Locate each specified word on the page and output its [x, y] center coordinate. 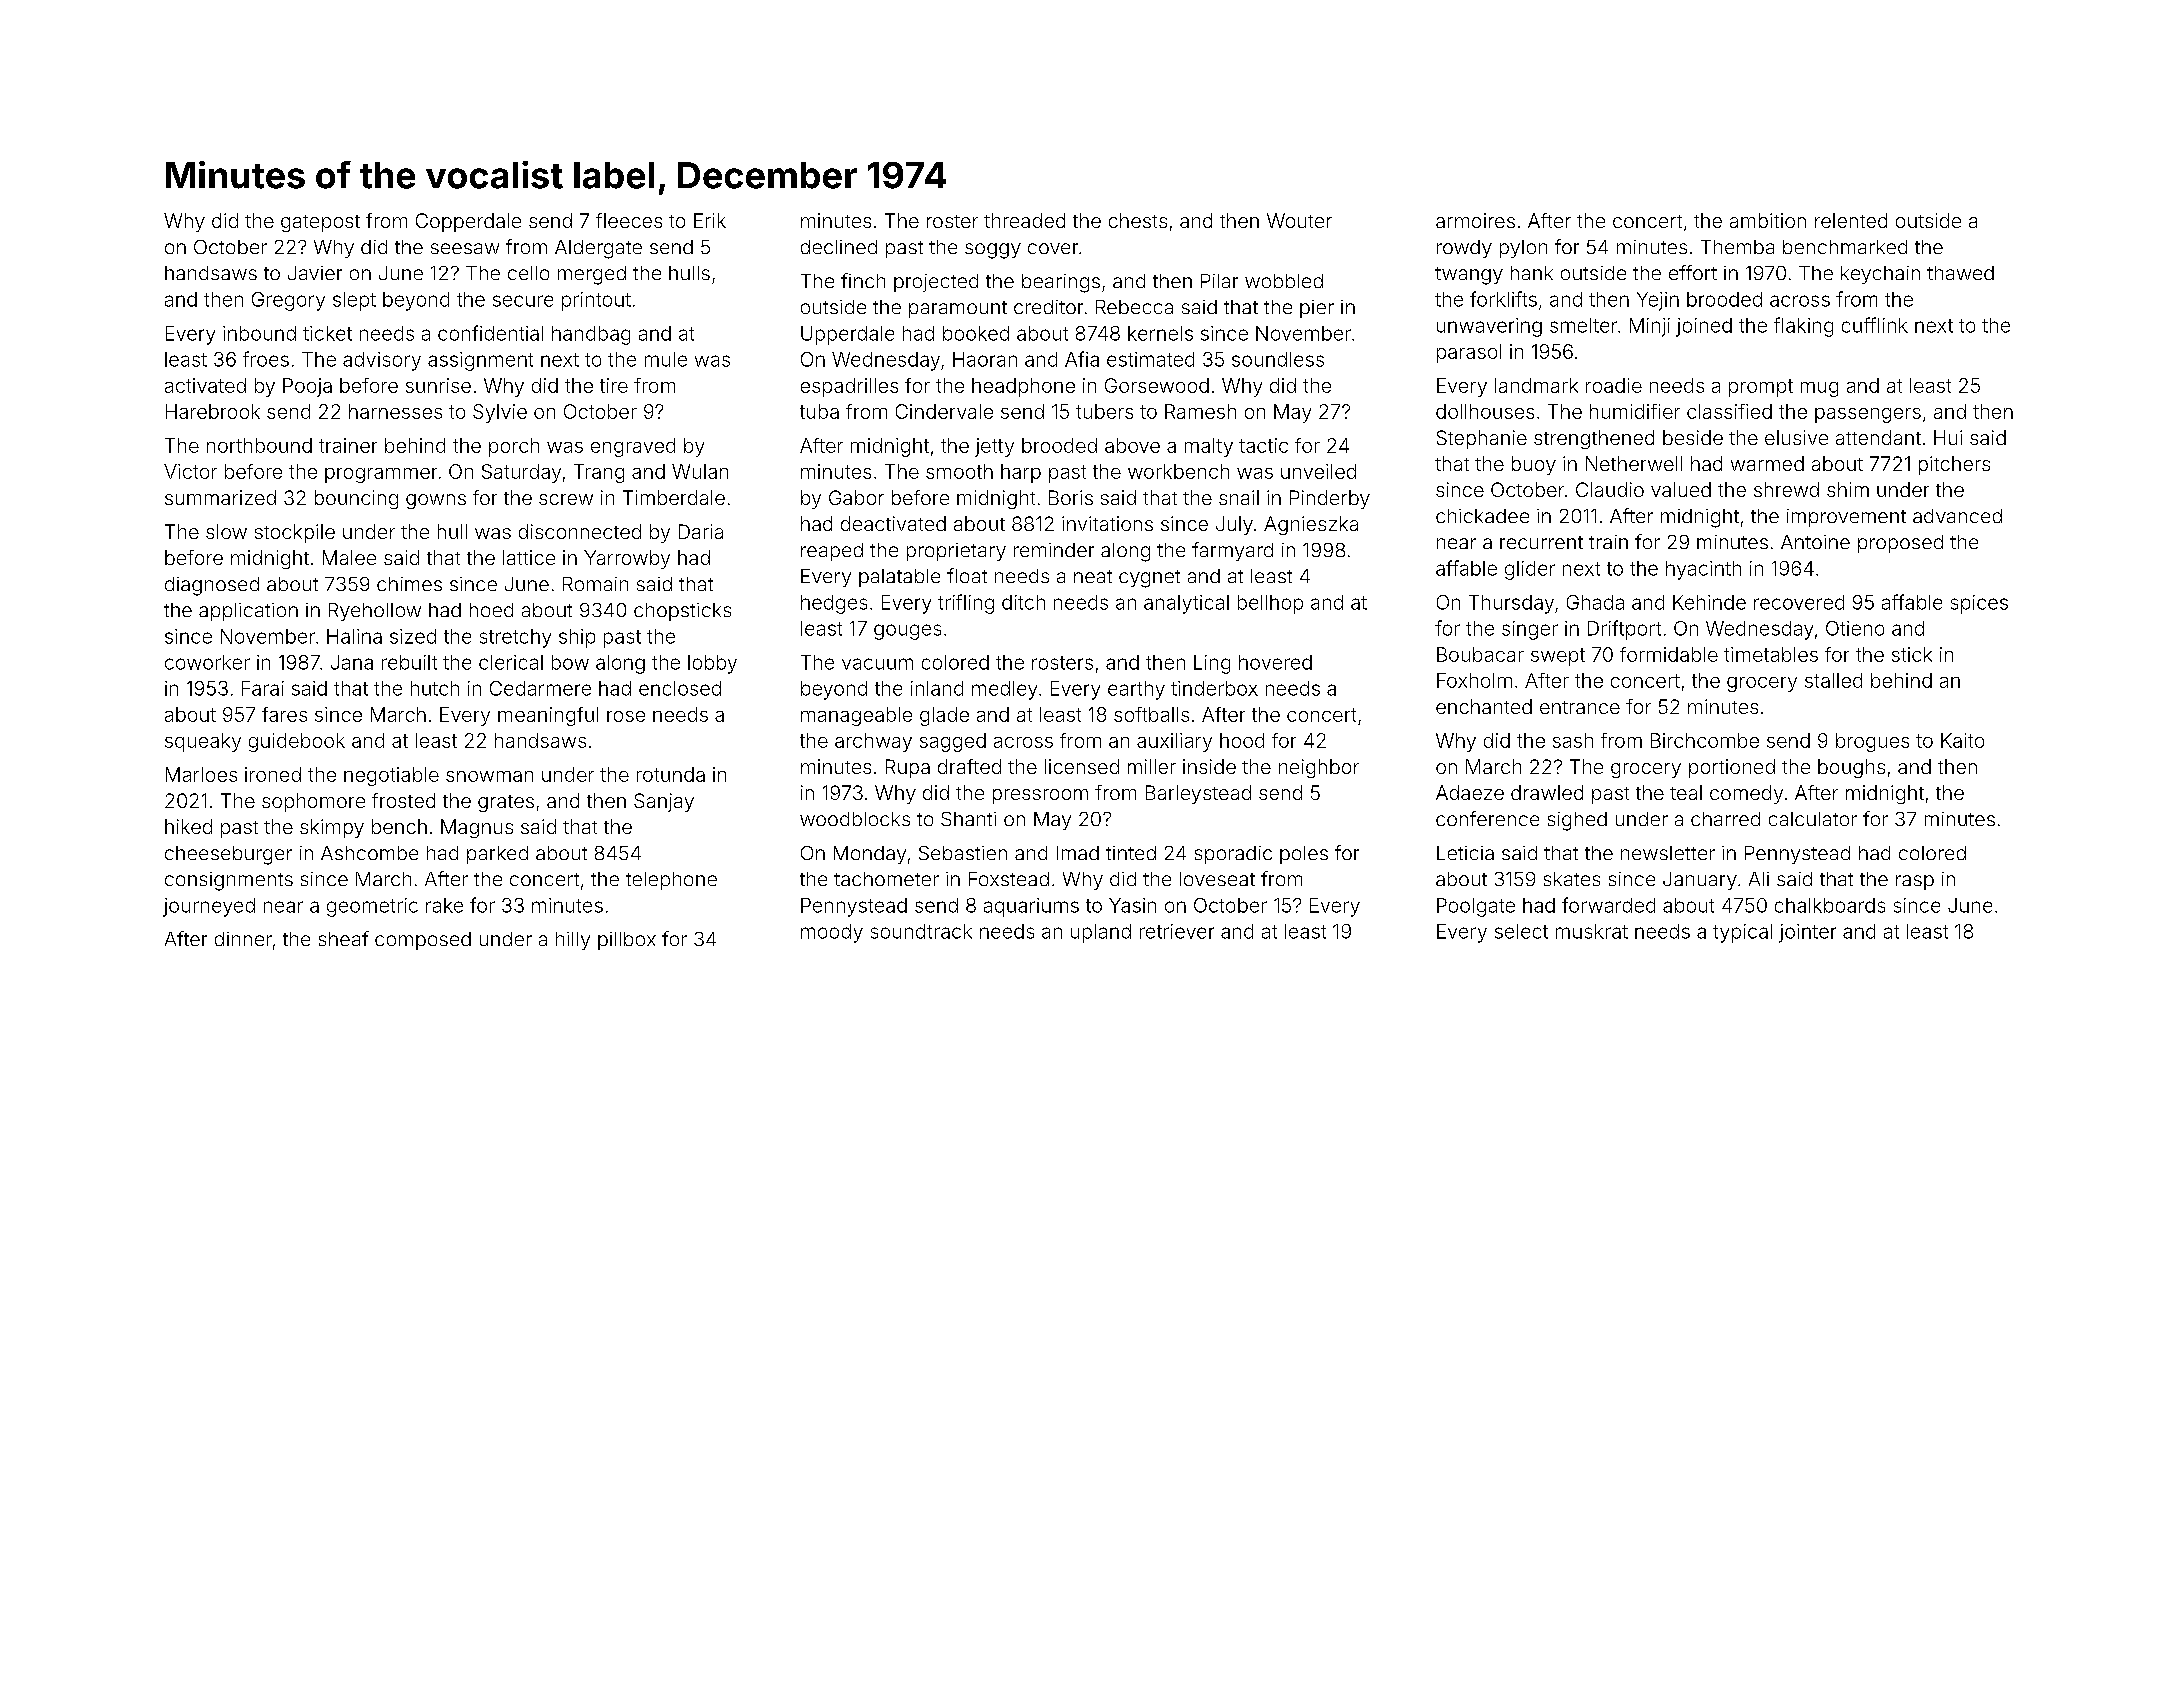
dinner [243, 939]
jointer [1807, 933]
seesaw [465, 248]
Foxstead [1009, 879]
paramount [958, 309]
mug [1819, 389]
